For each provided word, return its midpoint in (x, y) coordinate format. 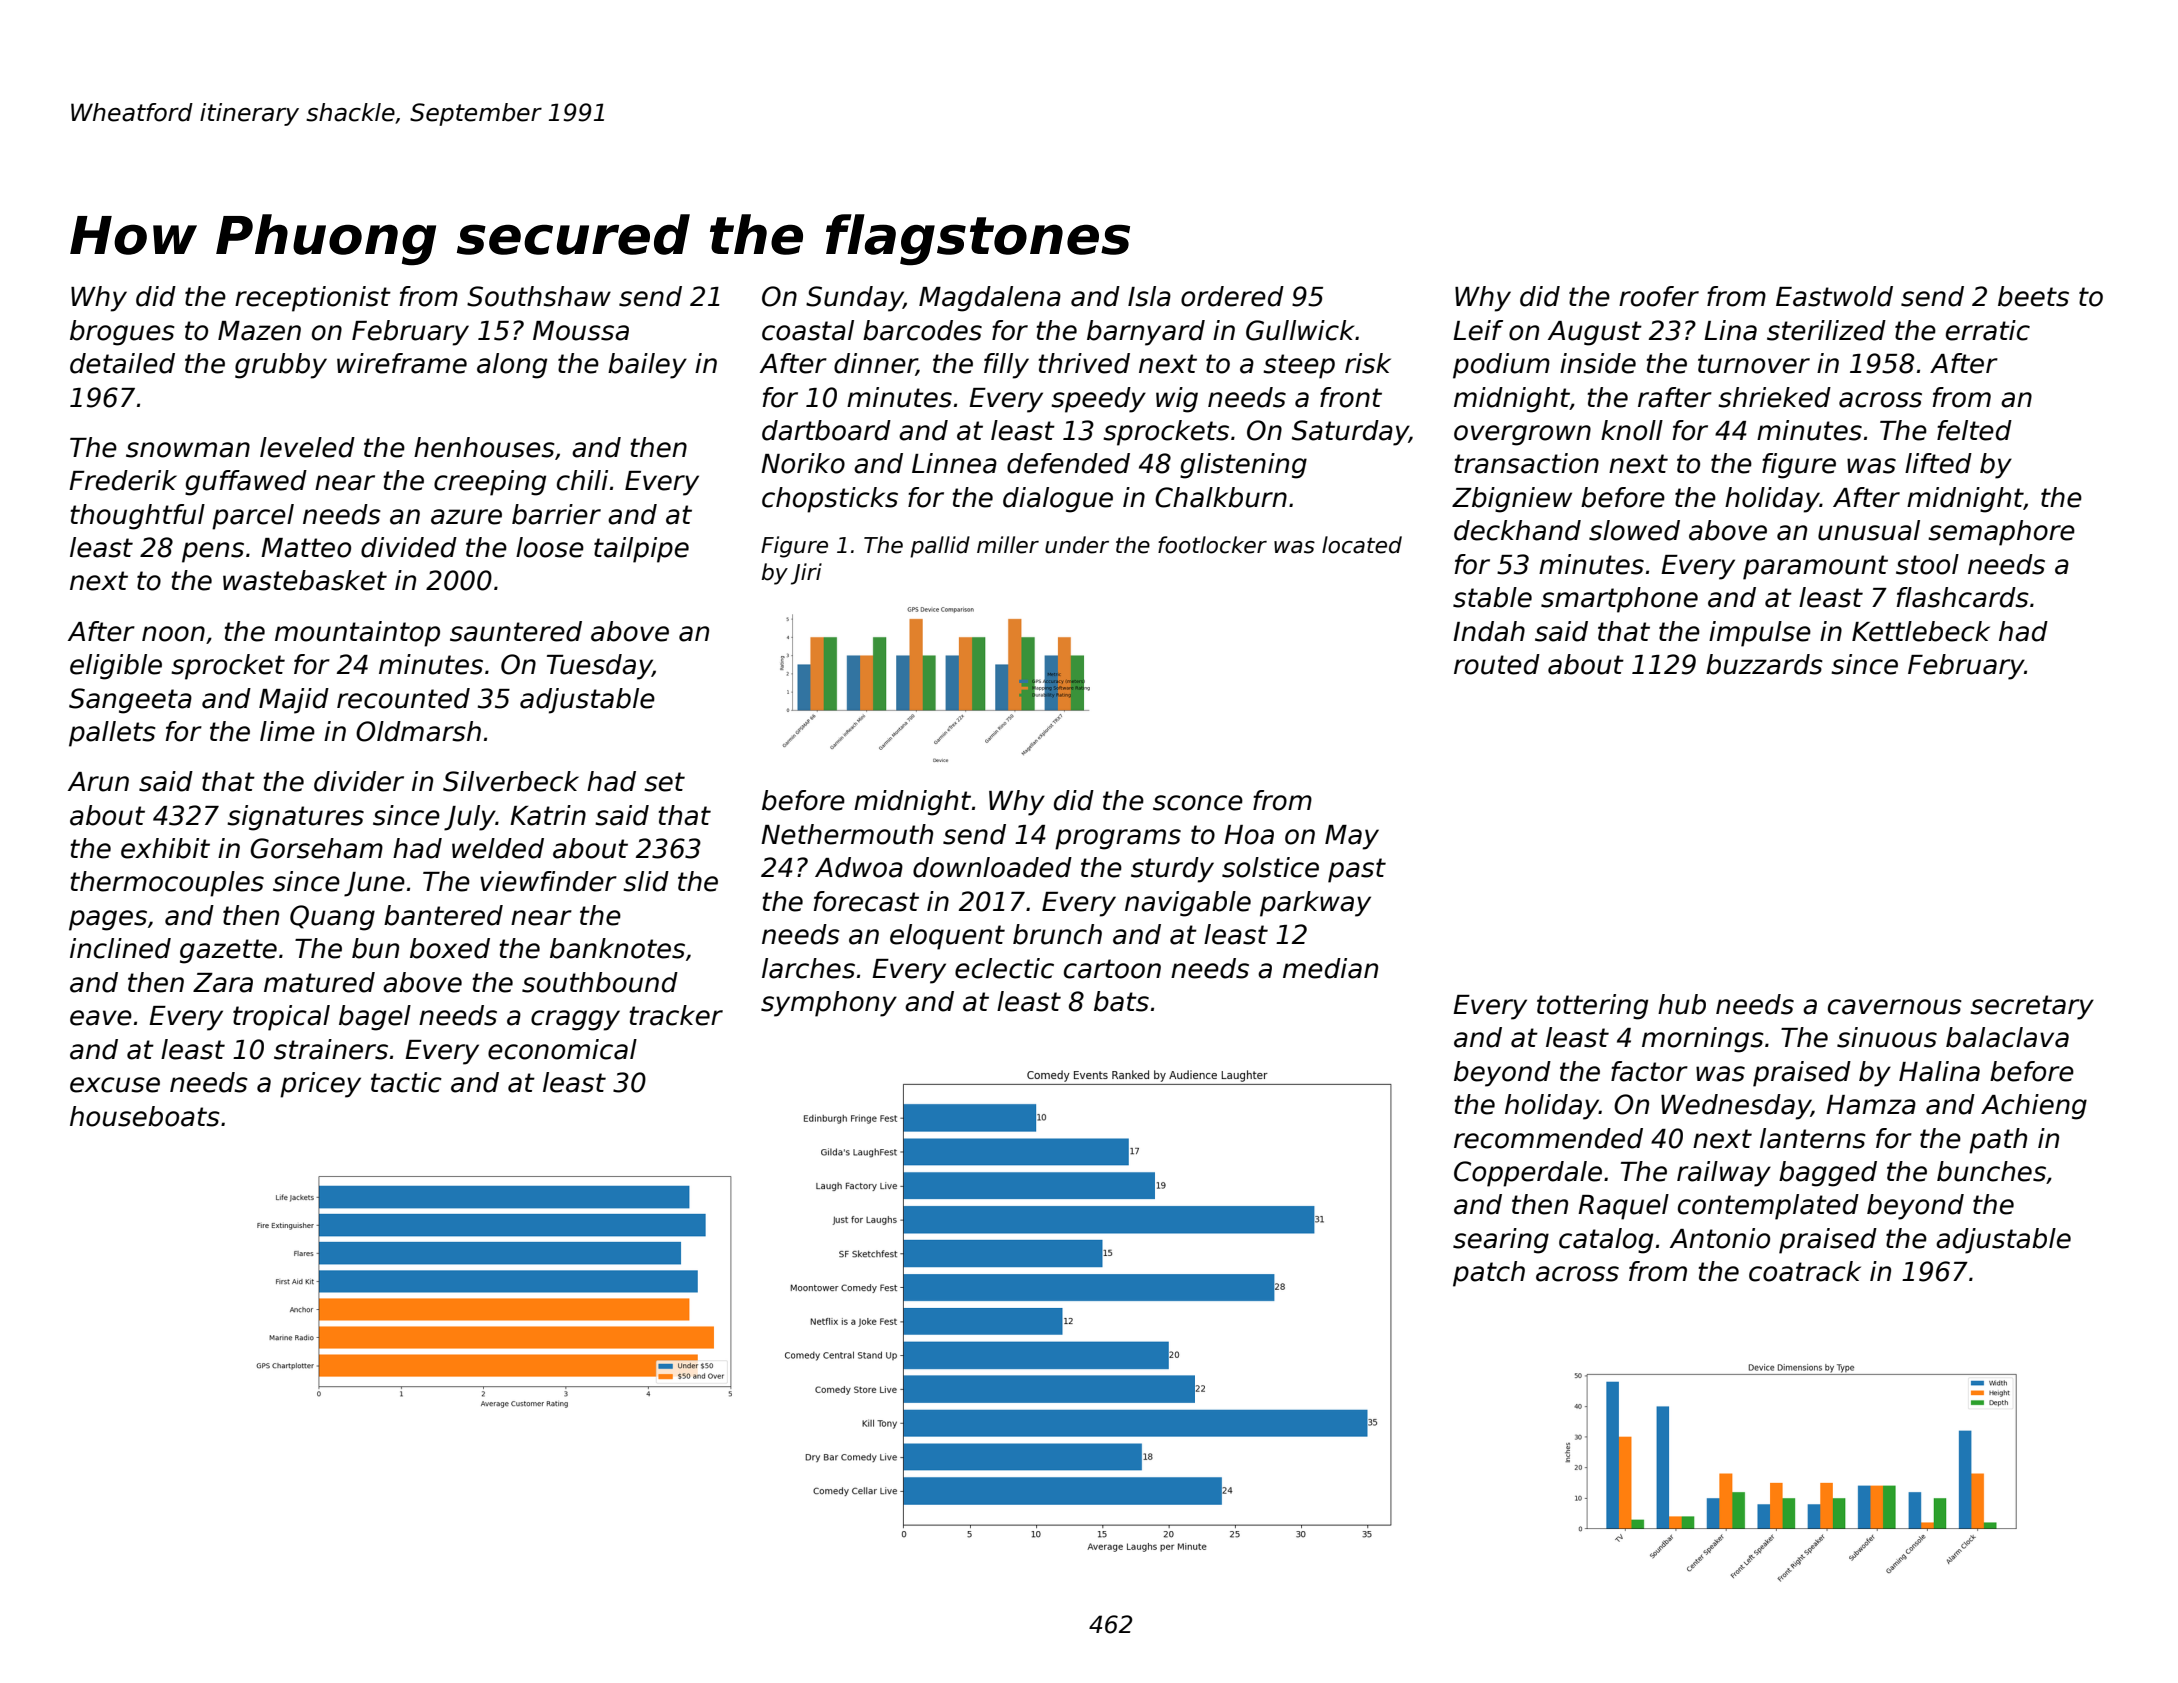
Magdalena (990, 299)
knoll (1632, 430)
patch (1489, 1274)
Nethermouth (847, 834)
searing (1501, 1241)
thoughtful (138, 517)
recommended (1548, 1138)
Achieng (2034, 1107)
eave (101, 1018)
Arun (98, 782)
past (1357, 870)
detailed (122, 363)
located (1362, 545)
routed (1497, 664)
